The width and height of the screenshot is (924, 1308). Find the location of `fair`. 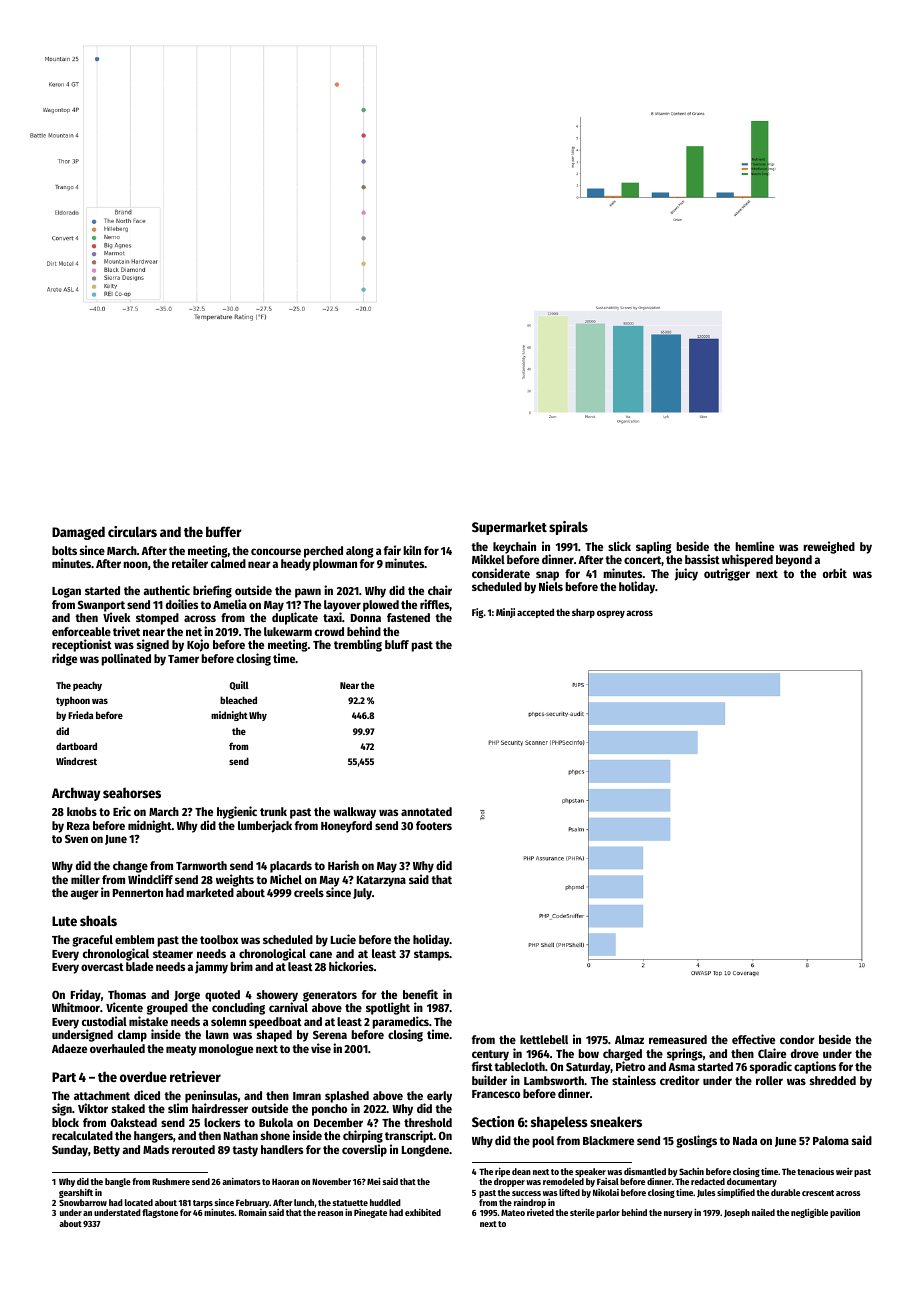

fair is located at coordinates (392, 550).
